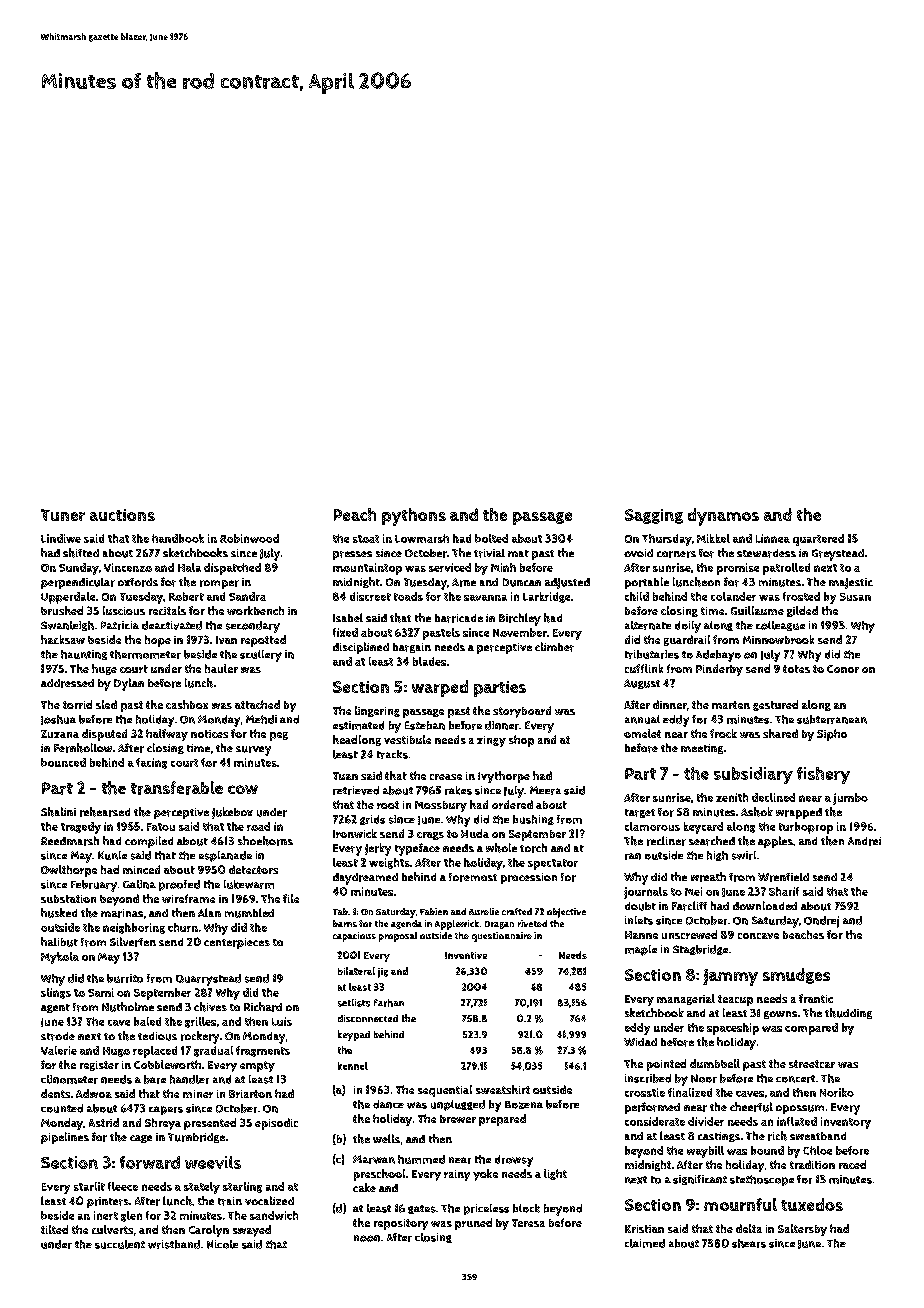 The width and height of the image is (924, 1308). Describe the element at coordinates (83, 748) in the image. I see `Fernhollow` at that location.
